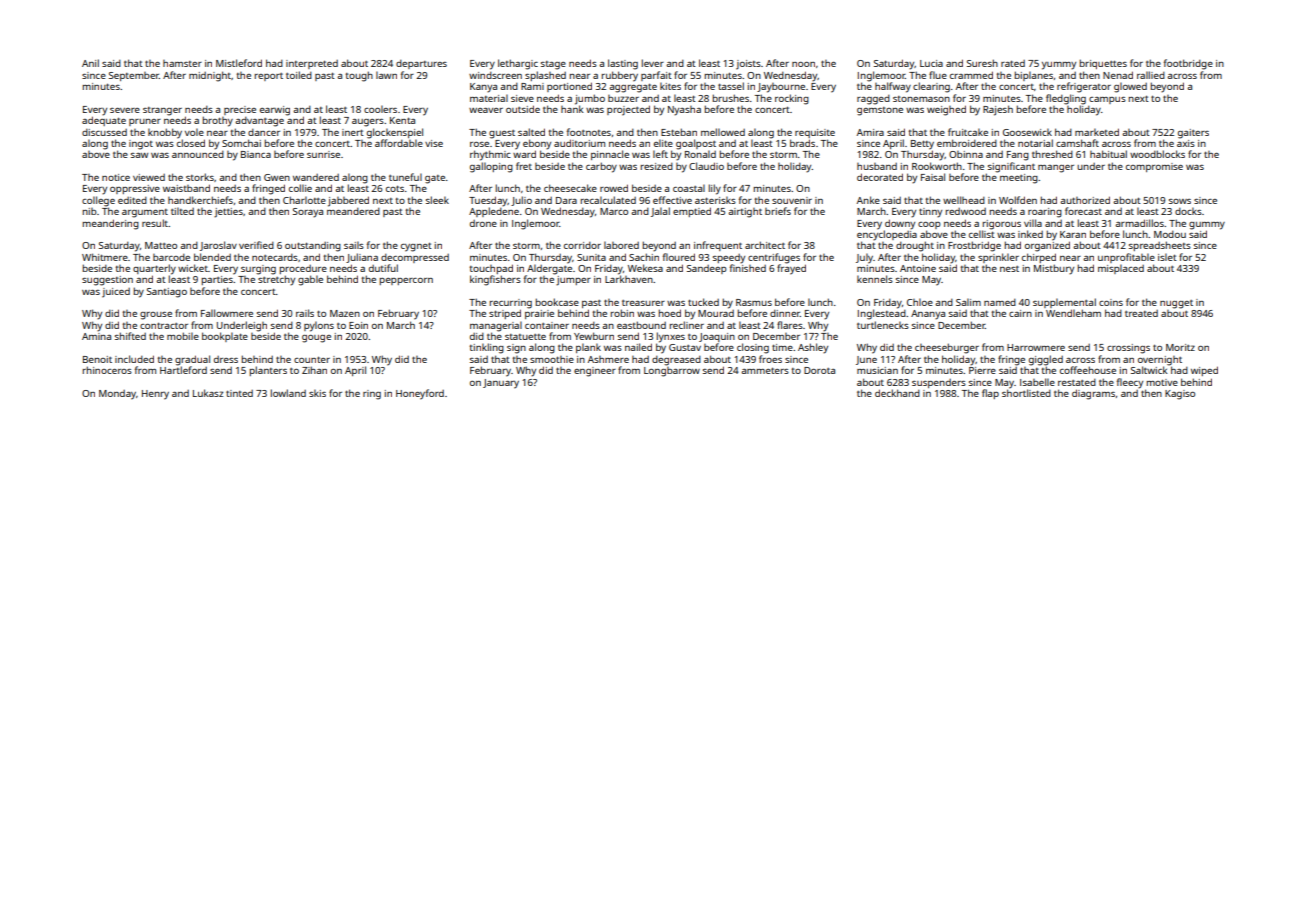 The width and height of the screenshot is (1308, 924). Describe the element at coordinates (1188, 64) in the screenshot. I see `footbridge` at that location.
